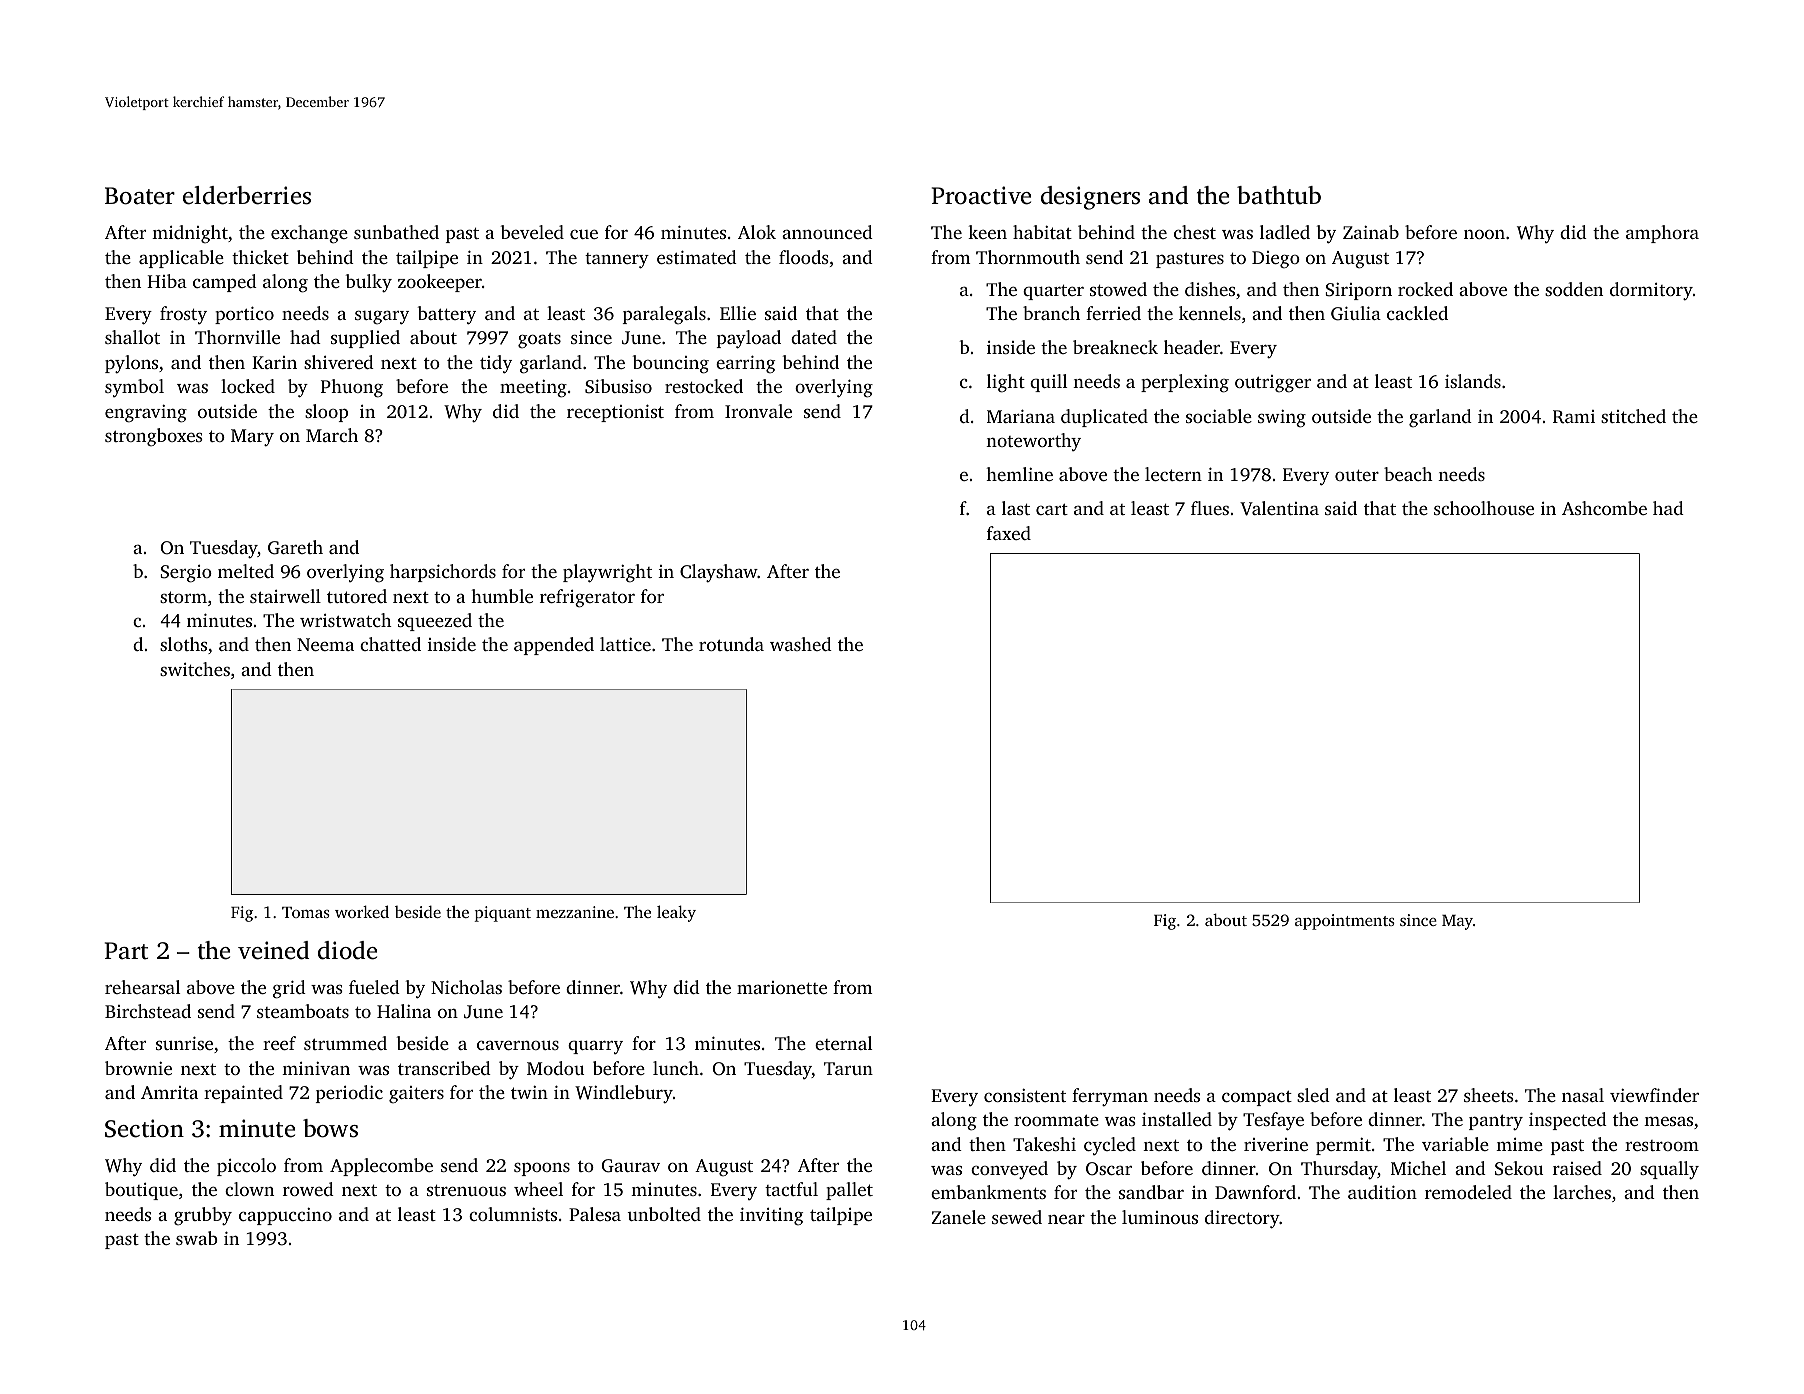 This document has height=1394, width=1804. I want to click on permit, so click(1343, 1146).
